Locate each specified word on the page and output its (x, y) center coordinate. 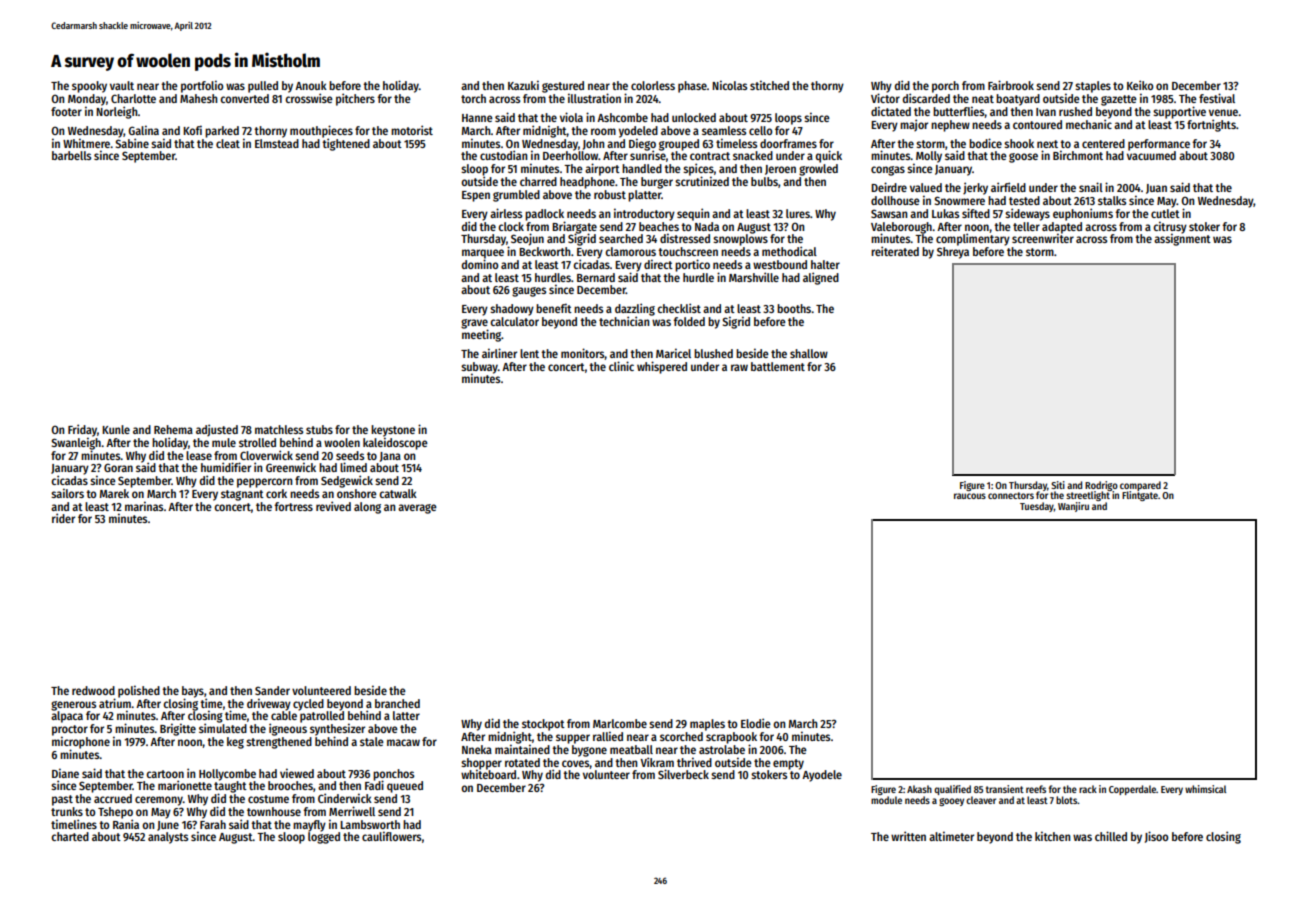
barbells (71, 155)
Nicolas (729, 85)
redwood (93, 690)
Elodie (756, 723)
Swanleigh (76, 443)
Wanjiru (1073, 507)
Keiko (1140, 85)
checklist (679, 308)
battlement (778, 366)
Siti (1058, 485)
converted (244, 98)
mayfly (309, 826)
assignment (1182, 240)
